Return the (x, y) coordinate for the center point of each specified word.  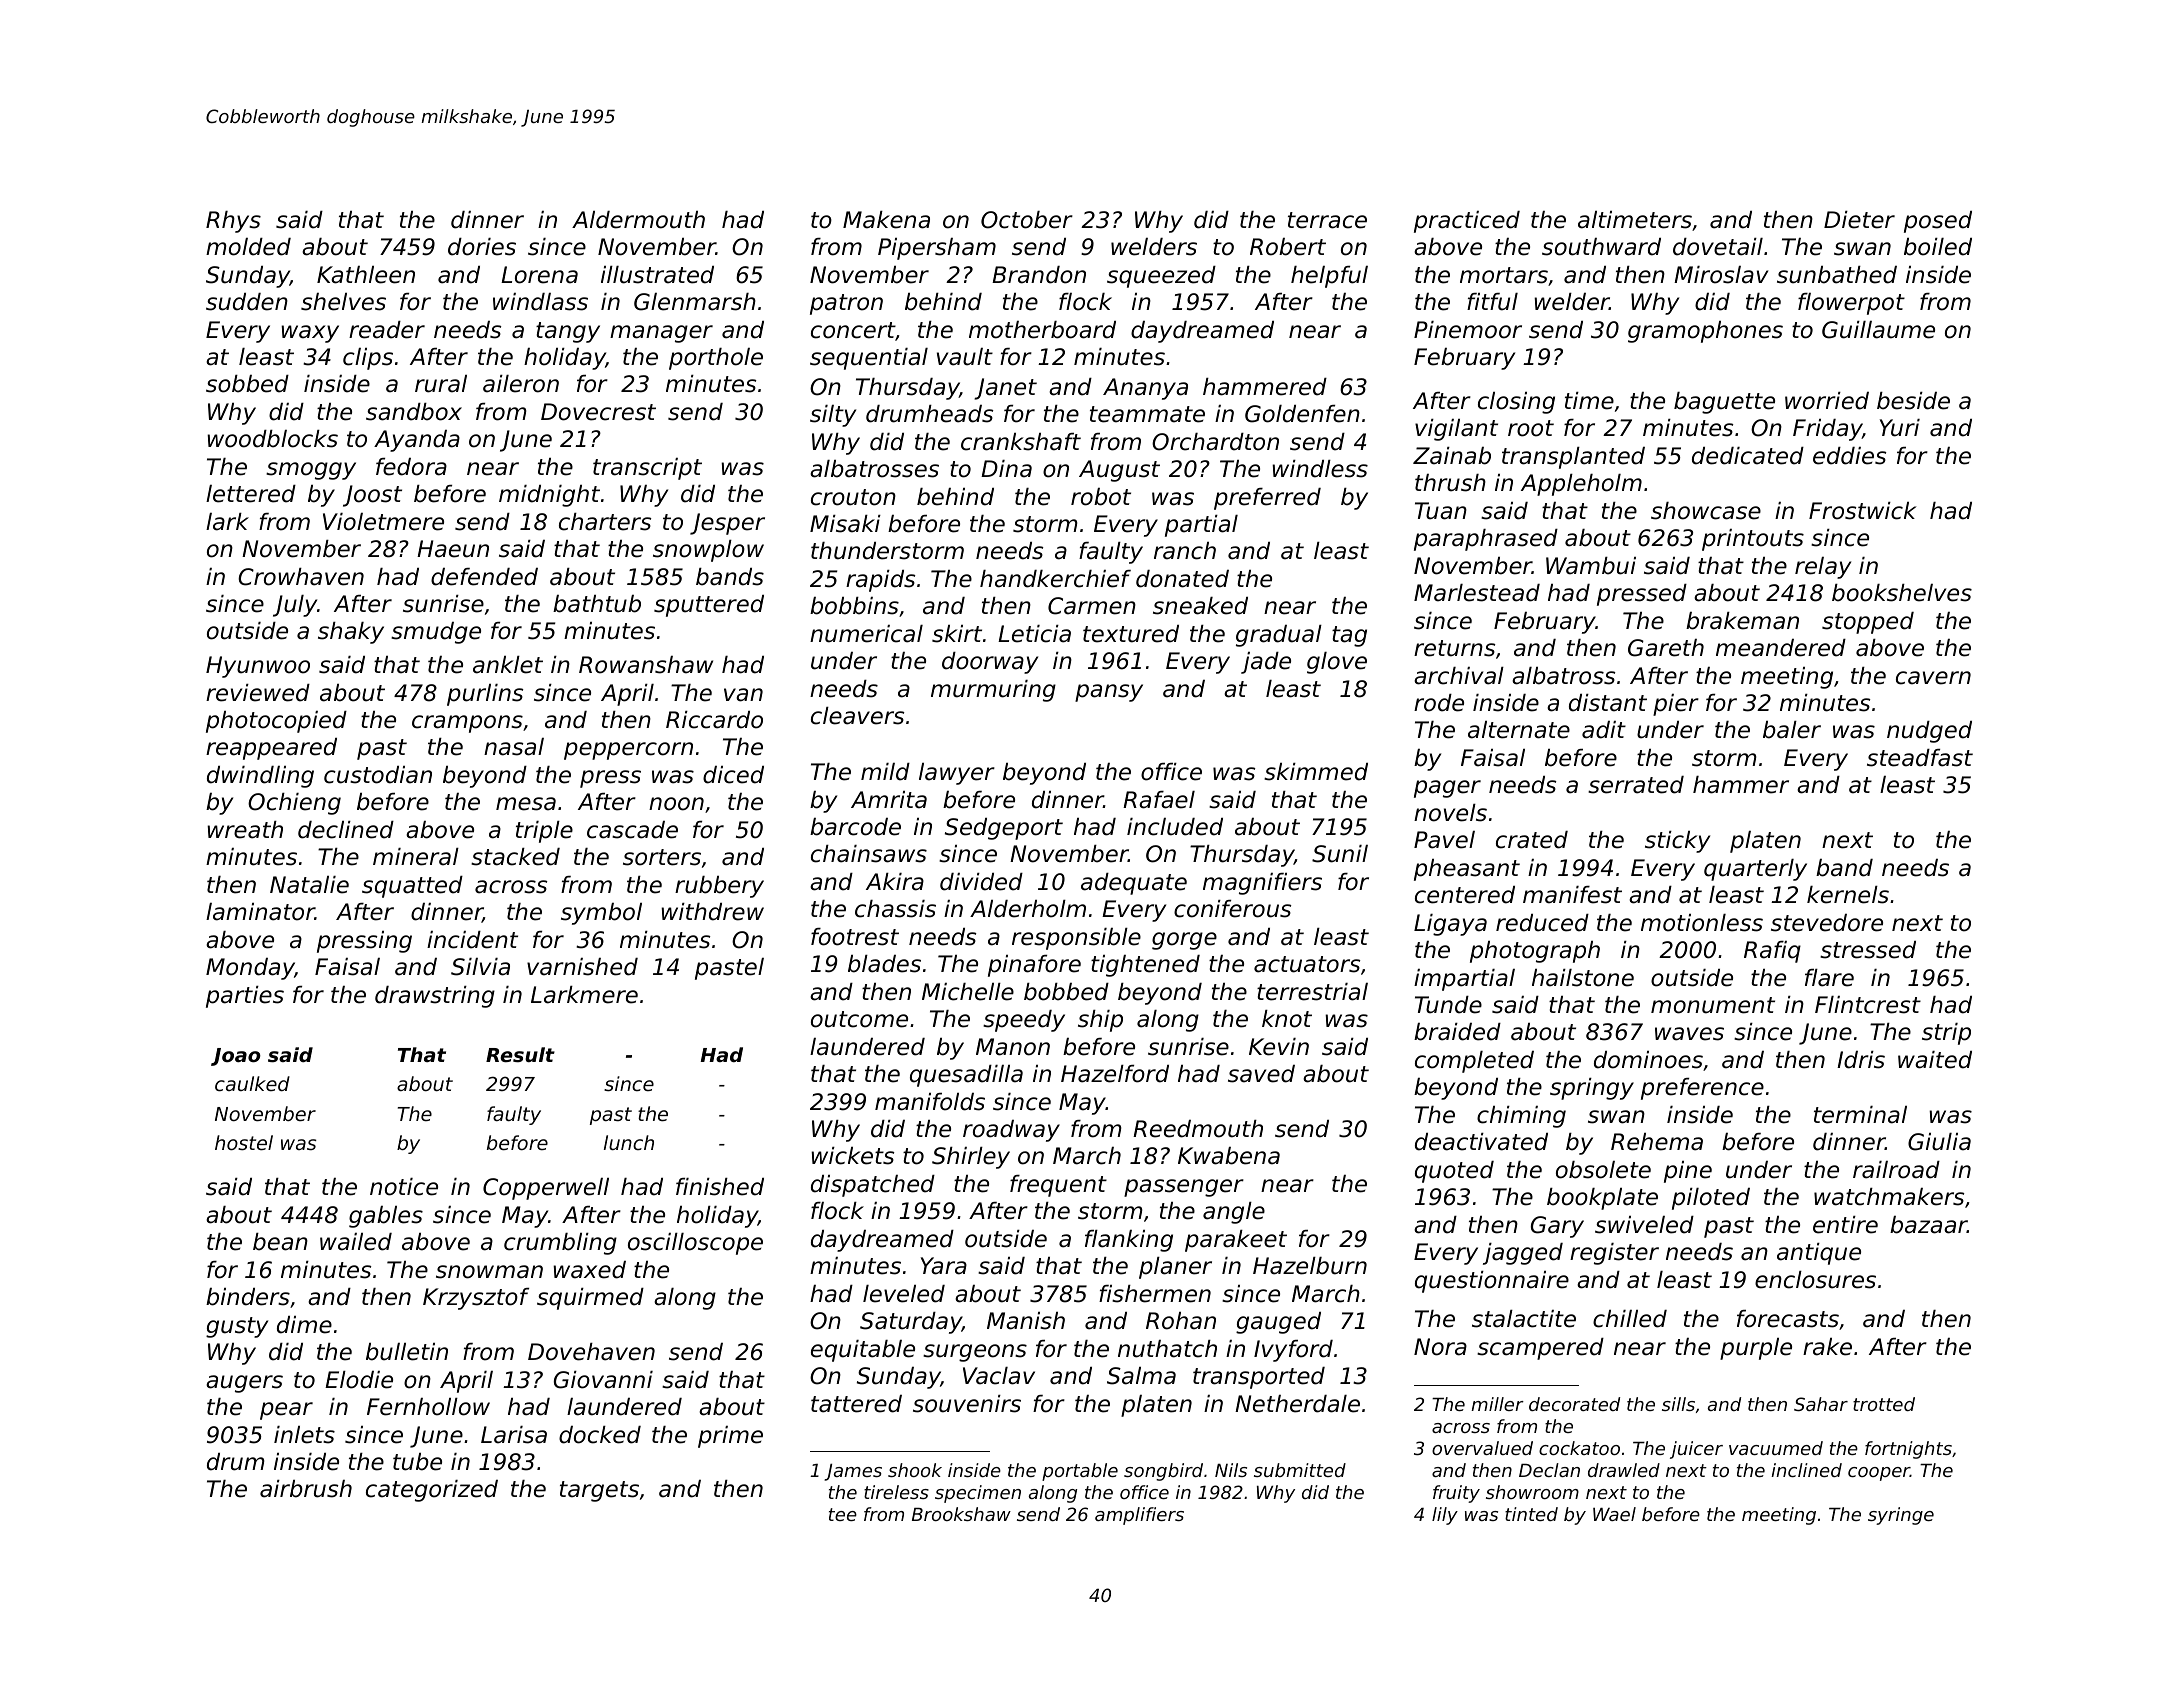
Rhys (233, 222)
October (1027, 220)
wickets (852, 1156)
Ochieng (294, 804)
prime (730, 1437)
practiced (1467, 222)
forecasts (1788, 1319)
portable (1080, 1472)
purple (1756, 1349)
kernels (1848, 895)
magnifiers (1262, 884)
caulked (252, 1083)
